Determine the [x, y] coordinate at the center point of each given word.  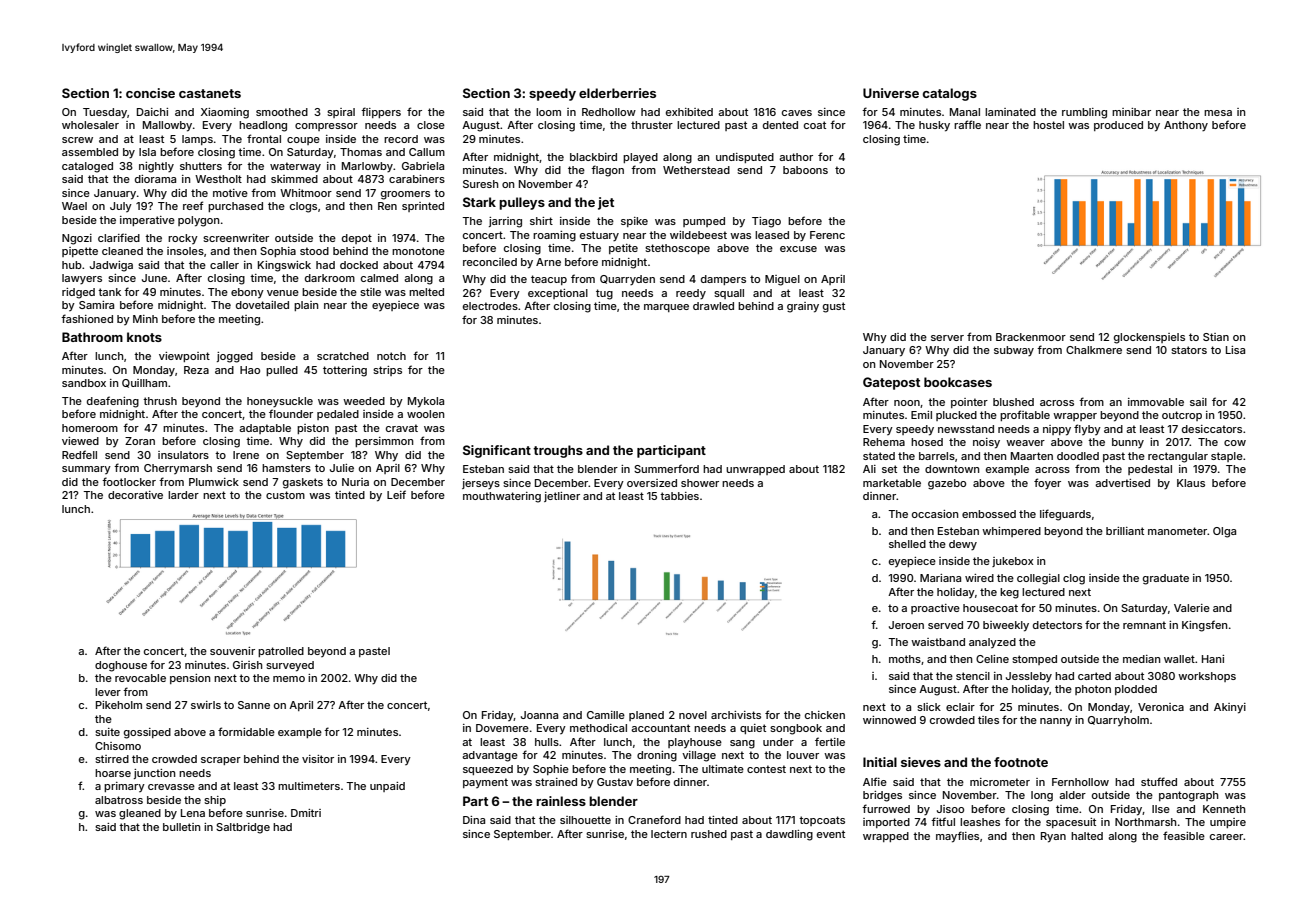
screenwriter [236, 238]
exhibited [689, 112]
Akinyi [1230, 708]
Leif [396, 494]
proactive [935, 609]
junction [154, 774]
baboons [805, 170]
